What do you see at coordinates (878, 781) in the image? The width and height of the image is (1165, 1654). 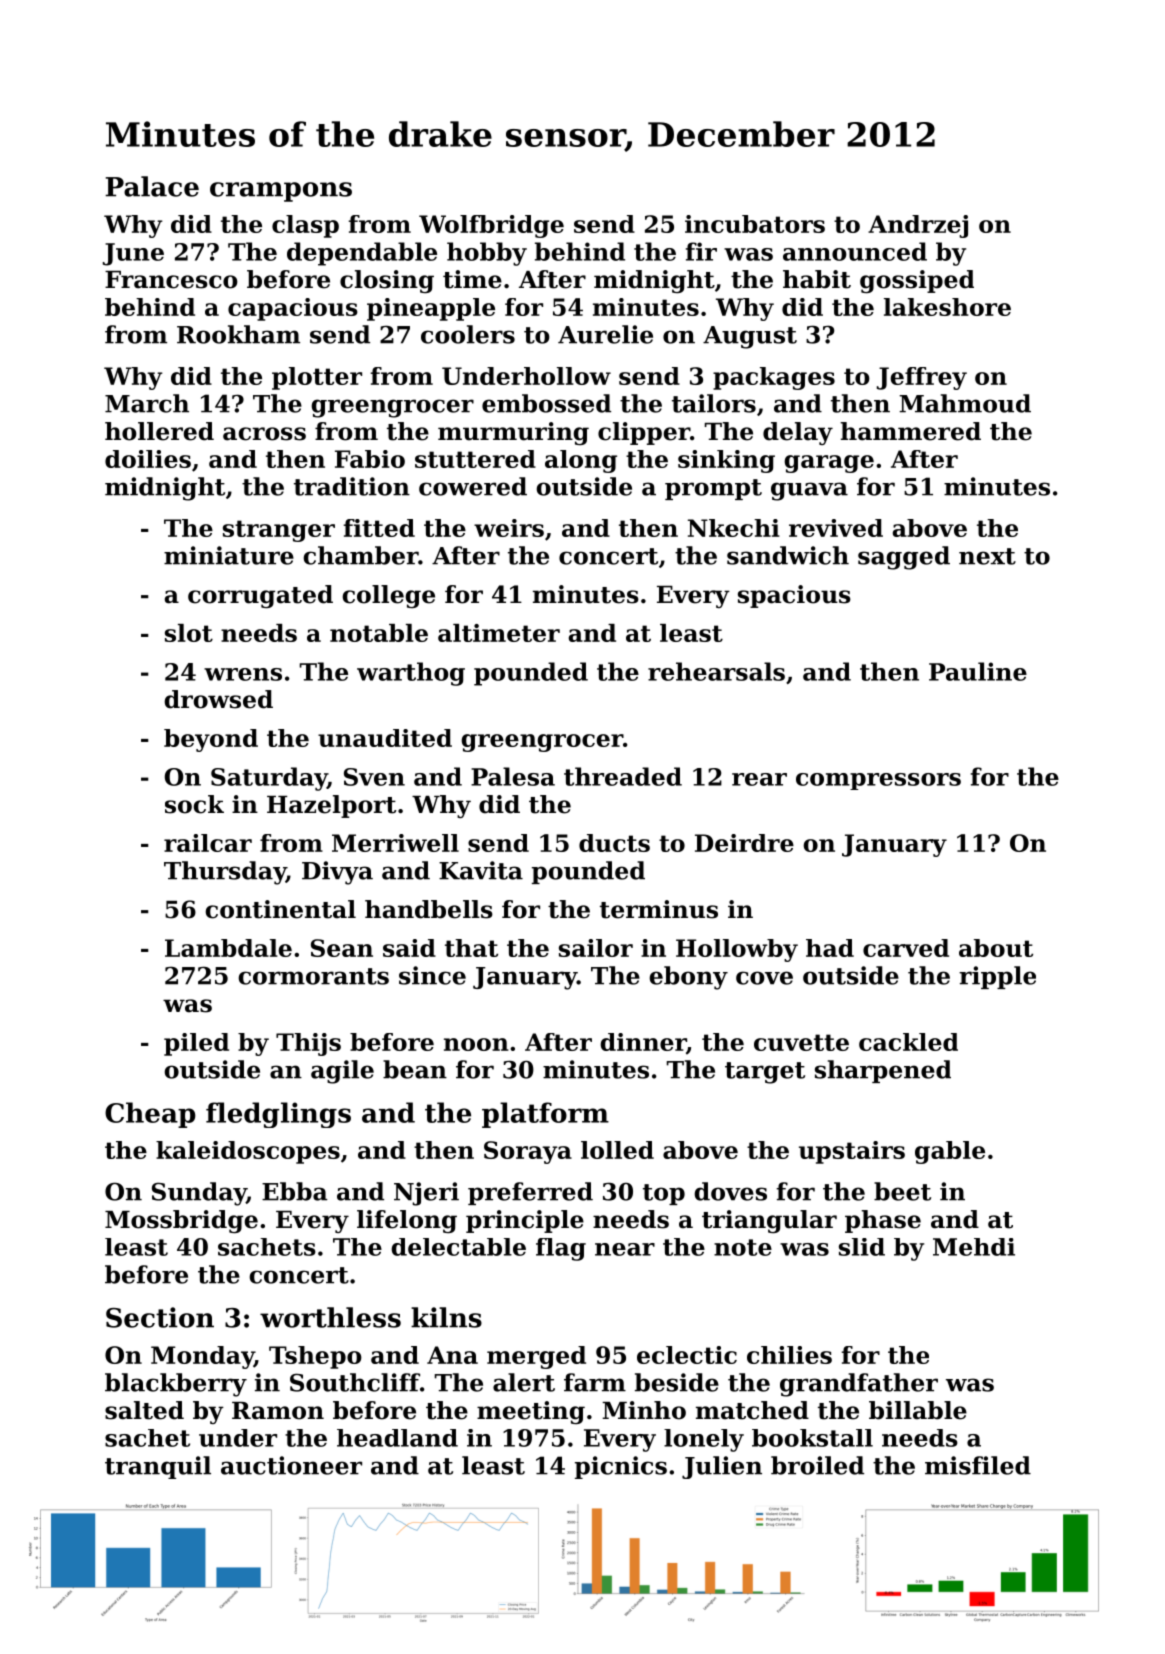 I see `compressors` at bounding box center [878, 781].
